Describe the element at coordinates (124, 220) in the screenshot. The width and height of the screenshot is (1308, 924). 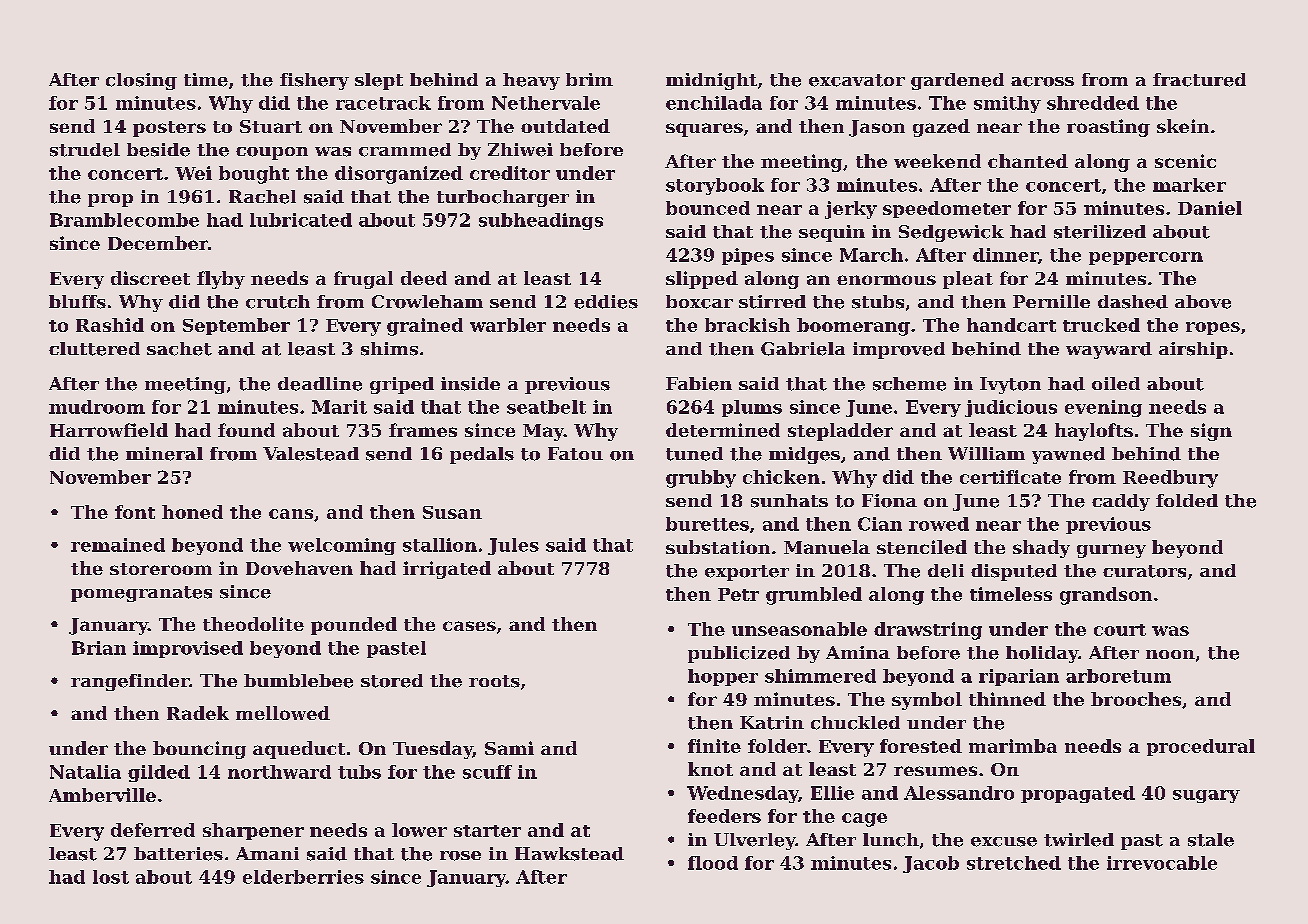
I see `Bramblecombe` at that location.
